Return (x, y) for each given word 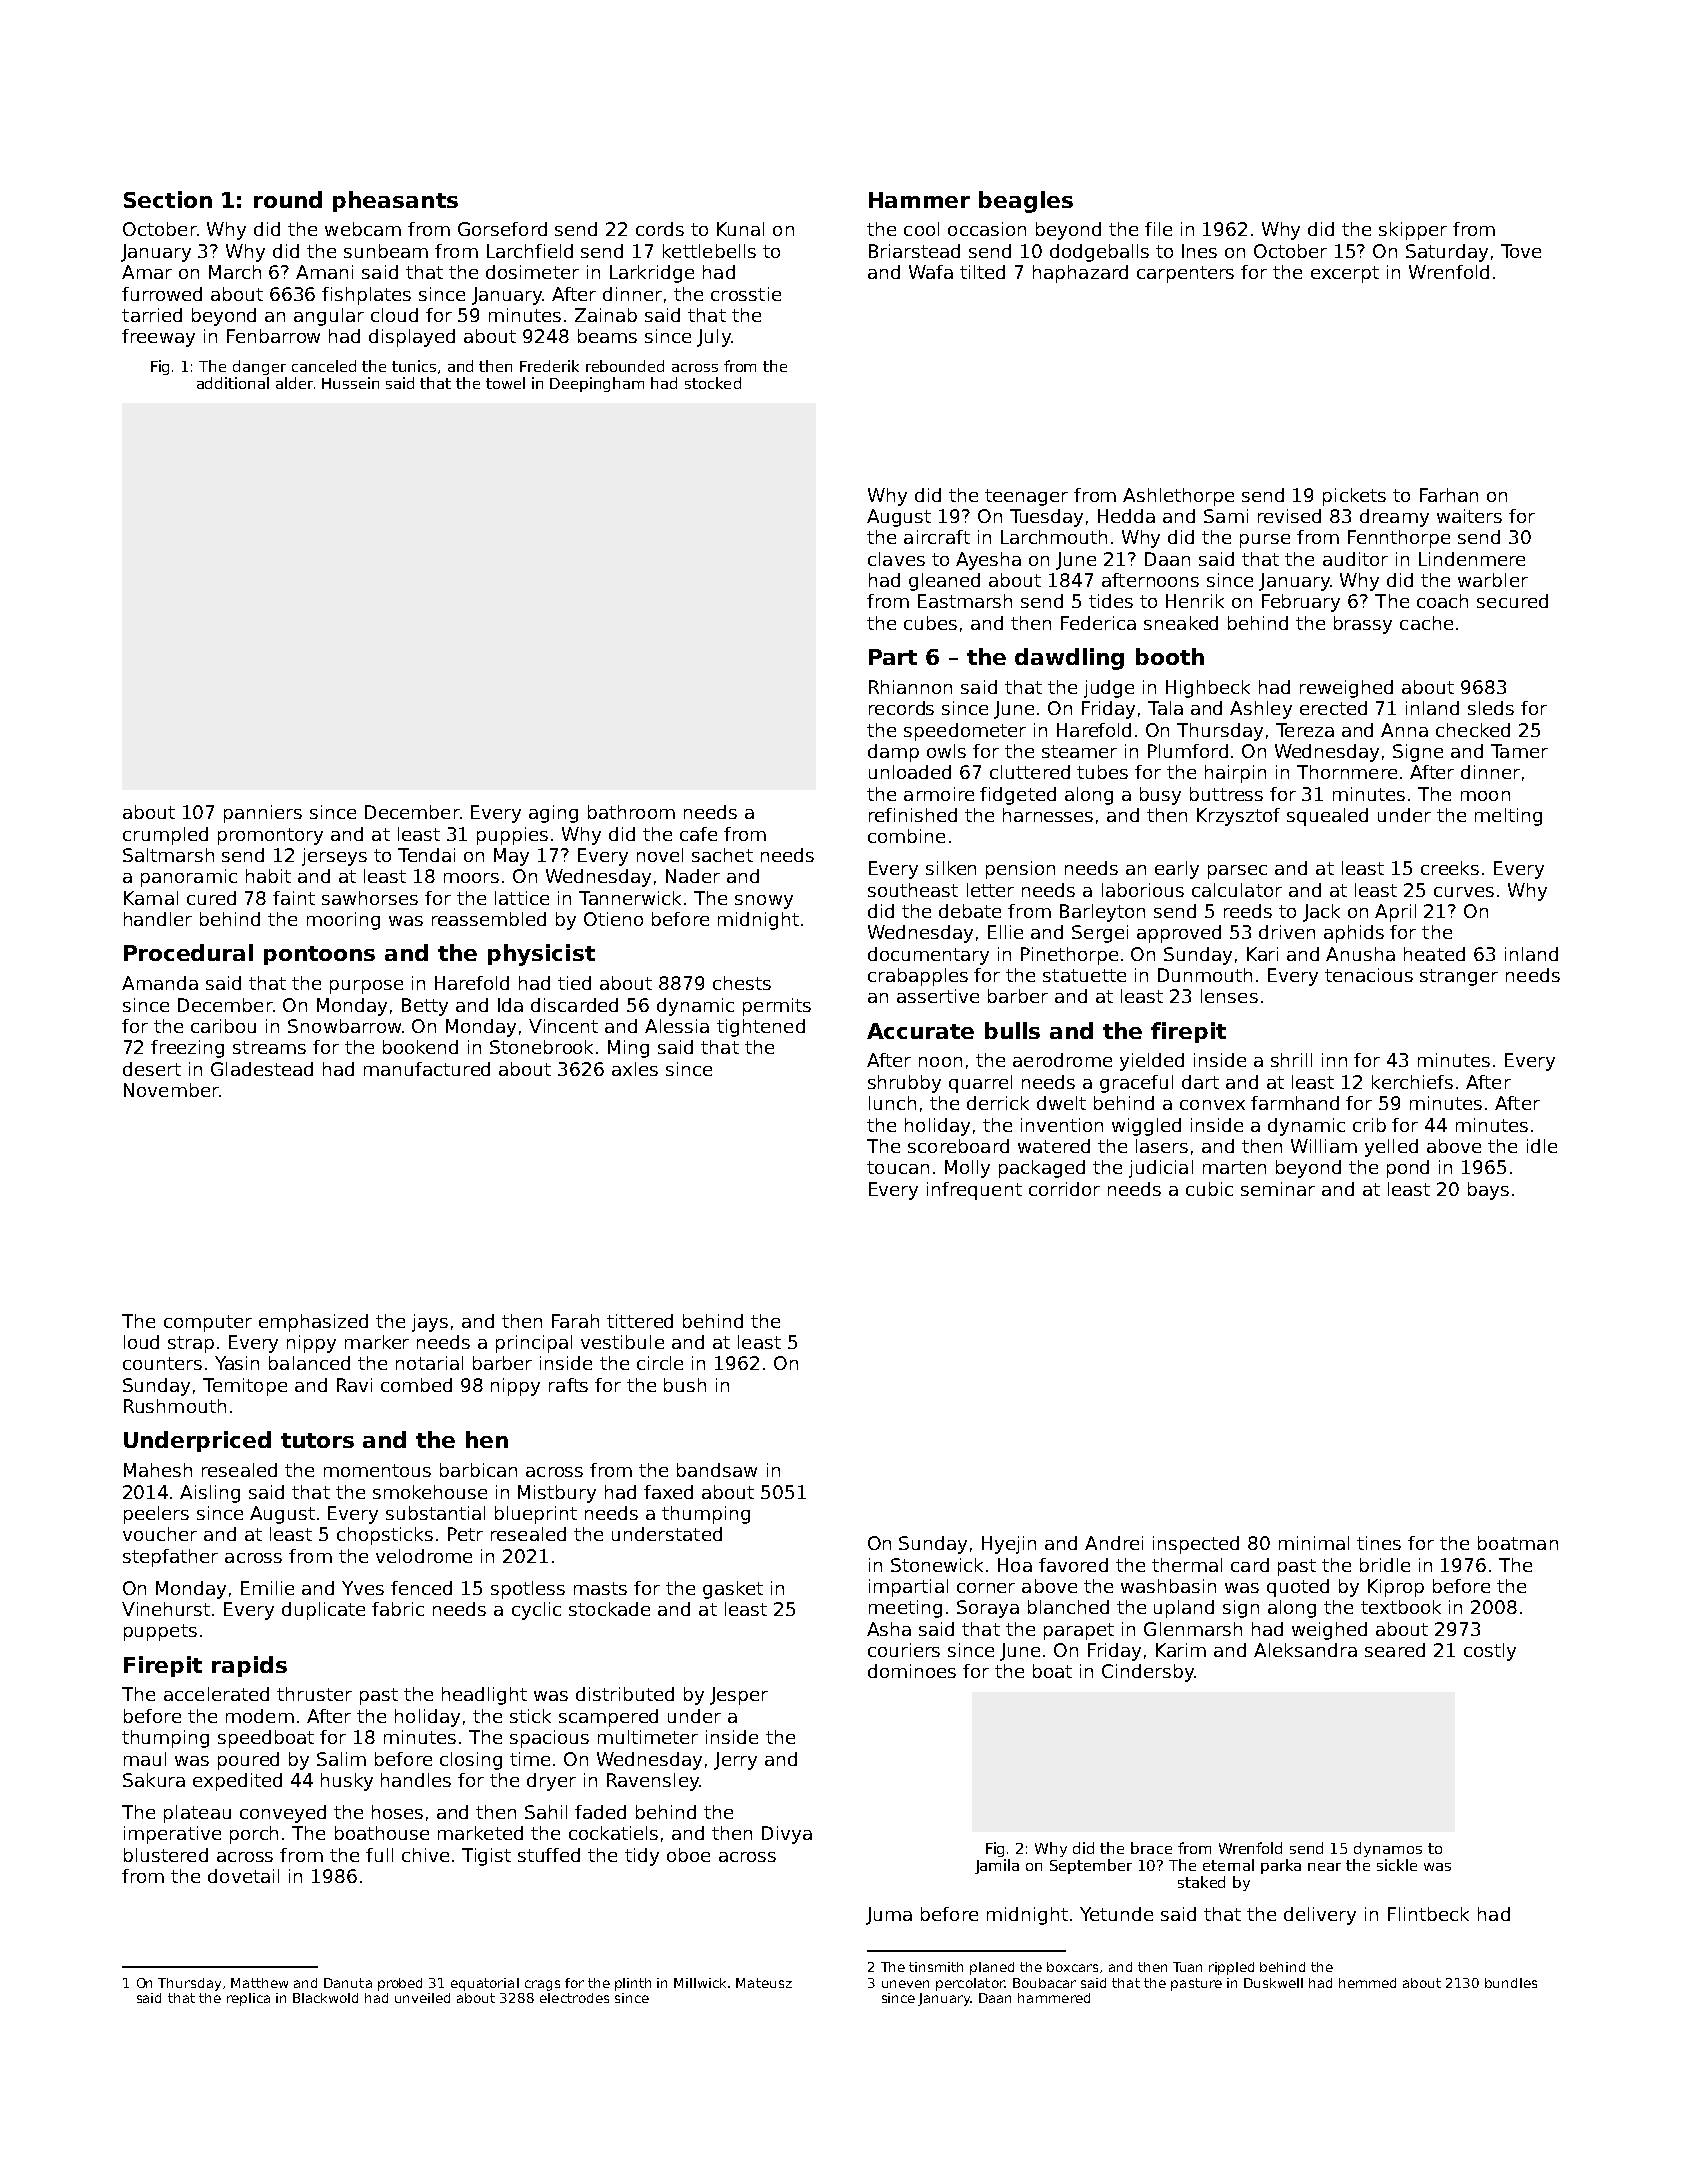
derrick (998, 1103)
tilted (982, 272)
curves (1464, 892)
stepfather (170, 1558)
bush (685, 1385)
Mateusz (764, 1983)
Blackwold (325, 1998)
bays (1488, 1191)
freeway (158, 338)
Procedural (188, 952)
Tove (1521, 251)
